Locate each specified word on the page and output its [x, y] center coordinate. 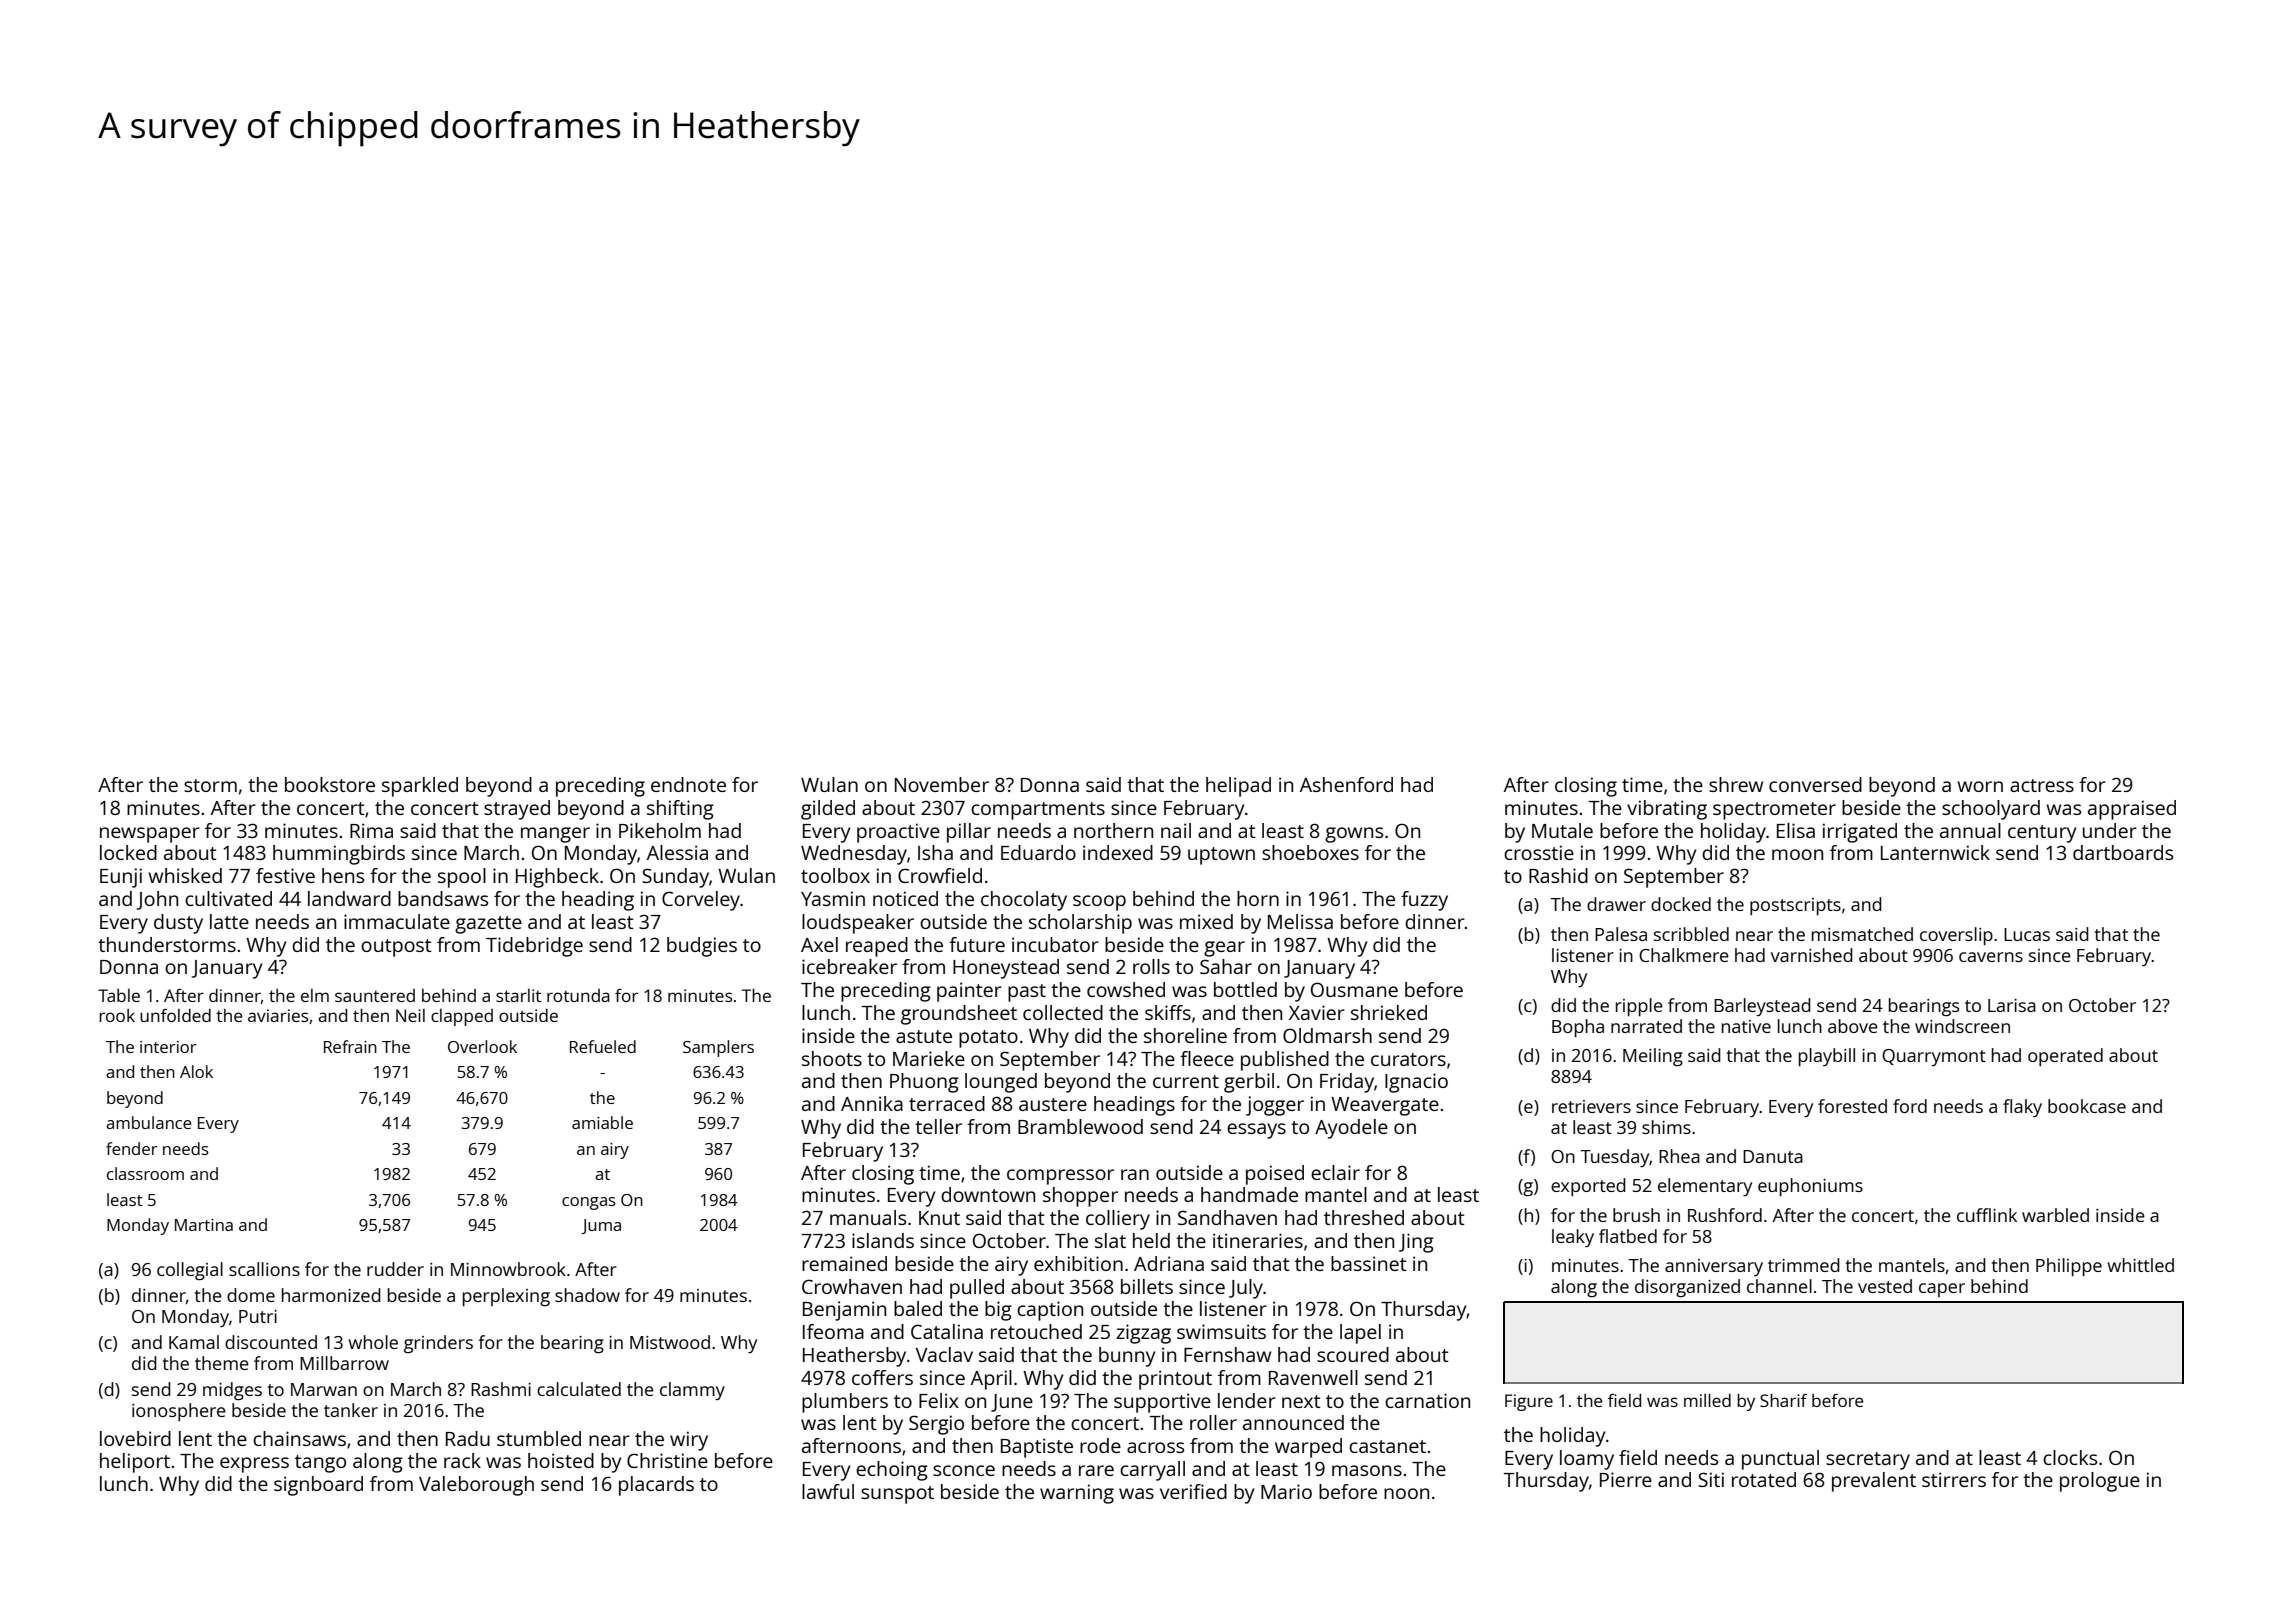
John [157, 900]
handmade [1249, 1194]
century [2042, 834]
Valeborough [476, 1486]
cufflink [1987, 1215]
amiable [602, 1122]
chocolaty [1024, 901]
